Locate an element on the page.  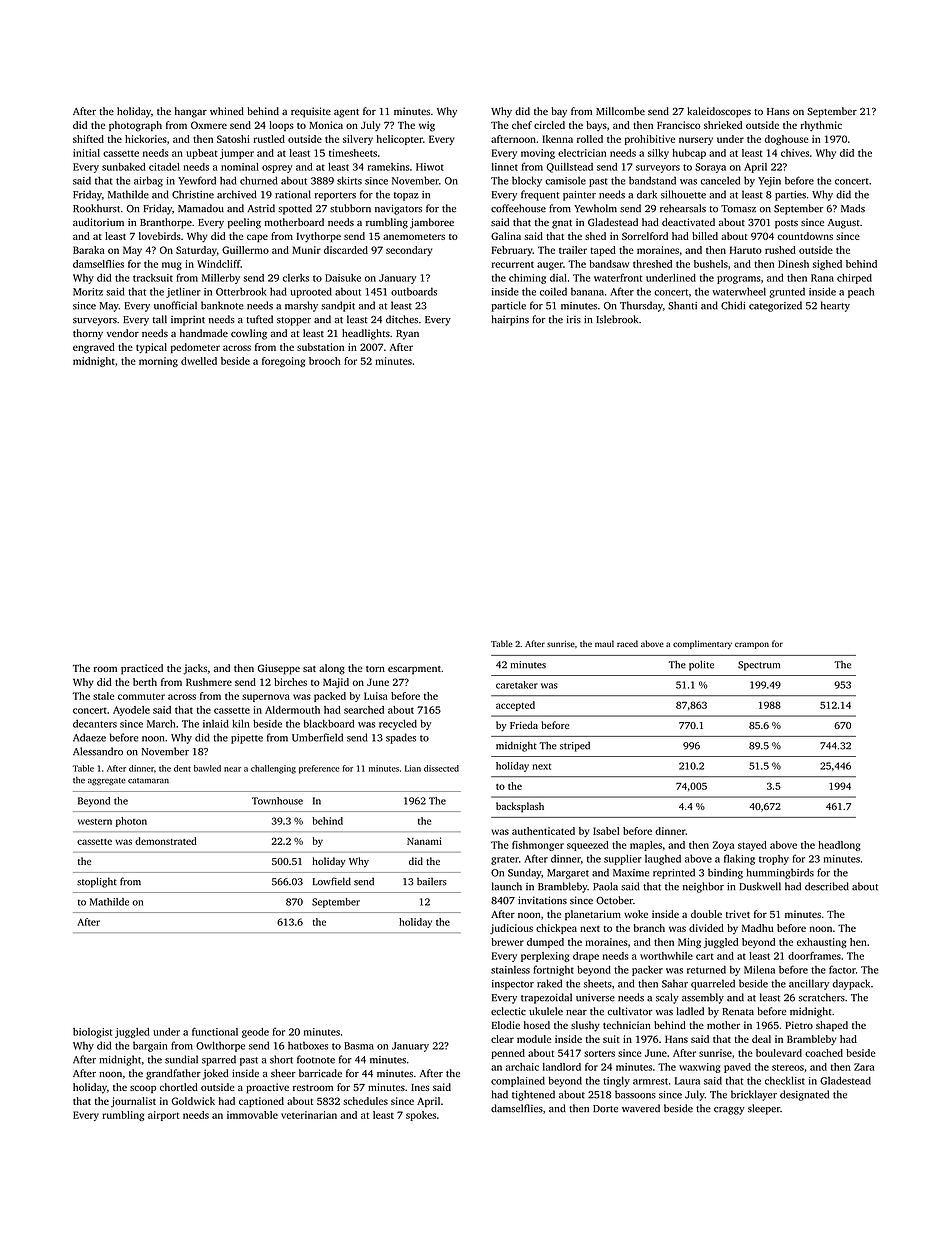
practiced is located at coordinates (142, 669).
